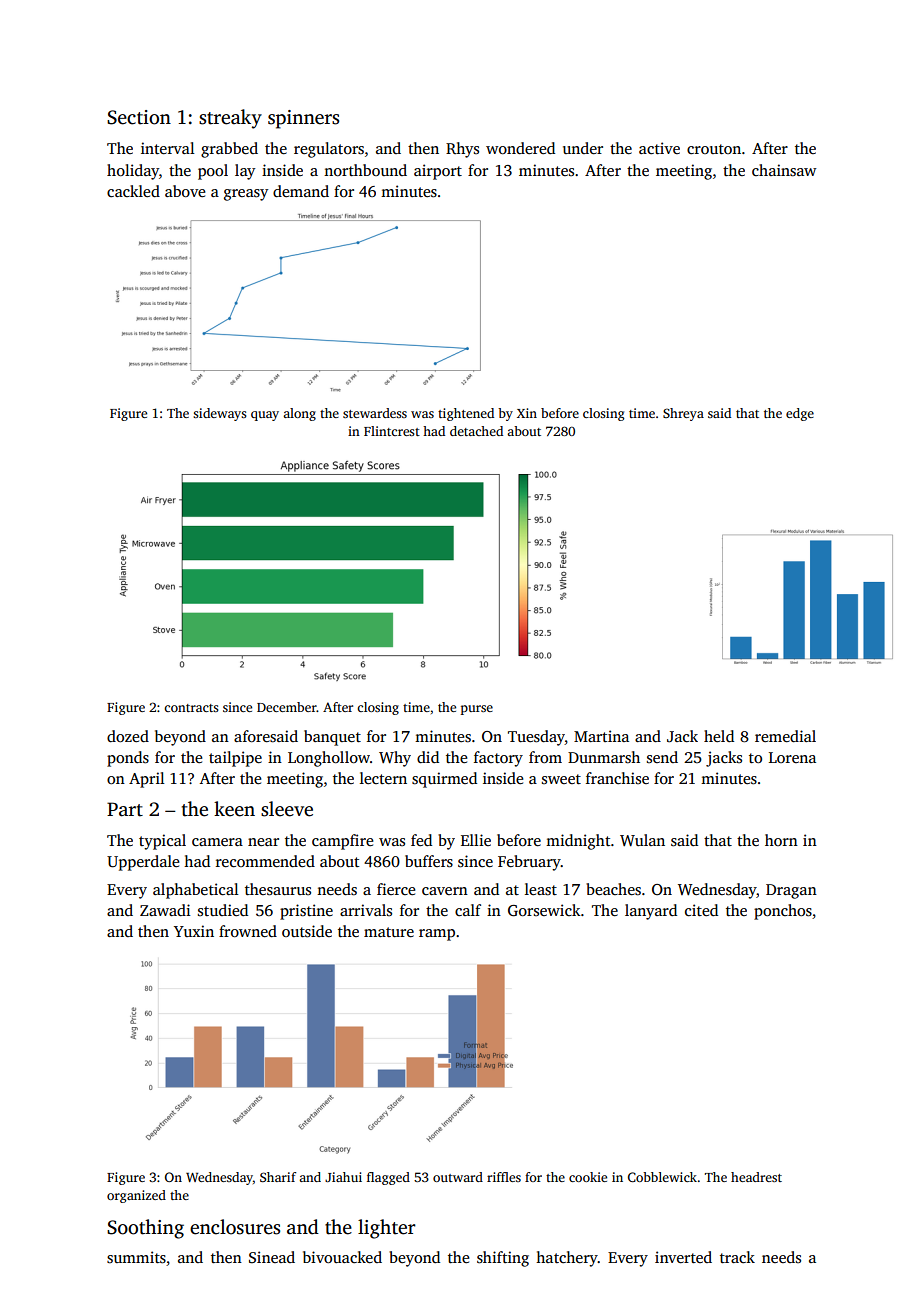 The height and width of the document is (1308, 924). I want to click on Wulan, so click(642, 840).
